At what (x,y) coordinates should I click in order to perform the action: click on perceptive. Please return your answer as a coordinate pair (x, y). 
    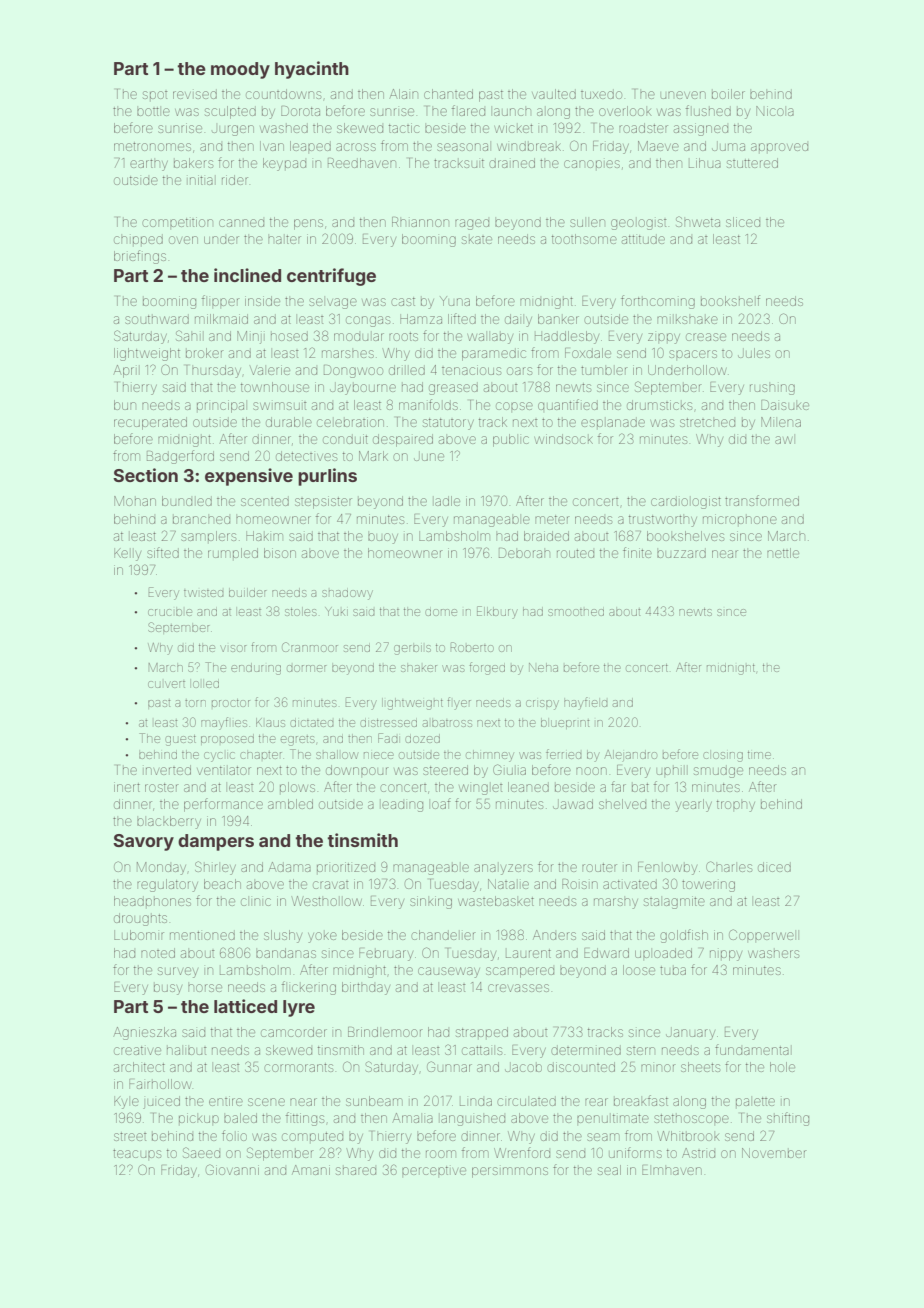
    Looking at the image, I should click on (434, 1171).
